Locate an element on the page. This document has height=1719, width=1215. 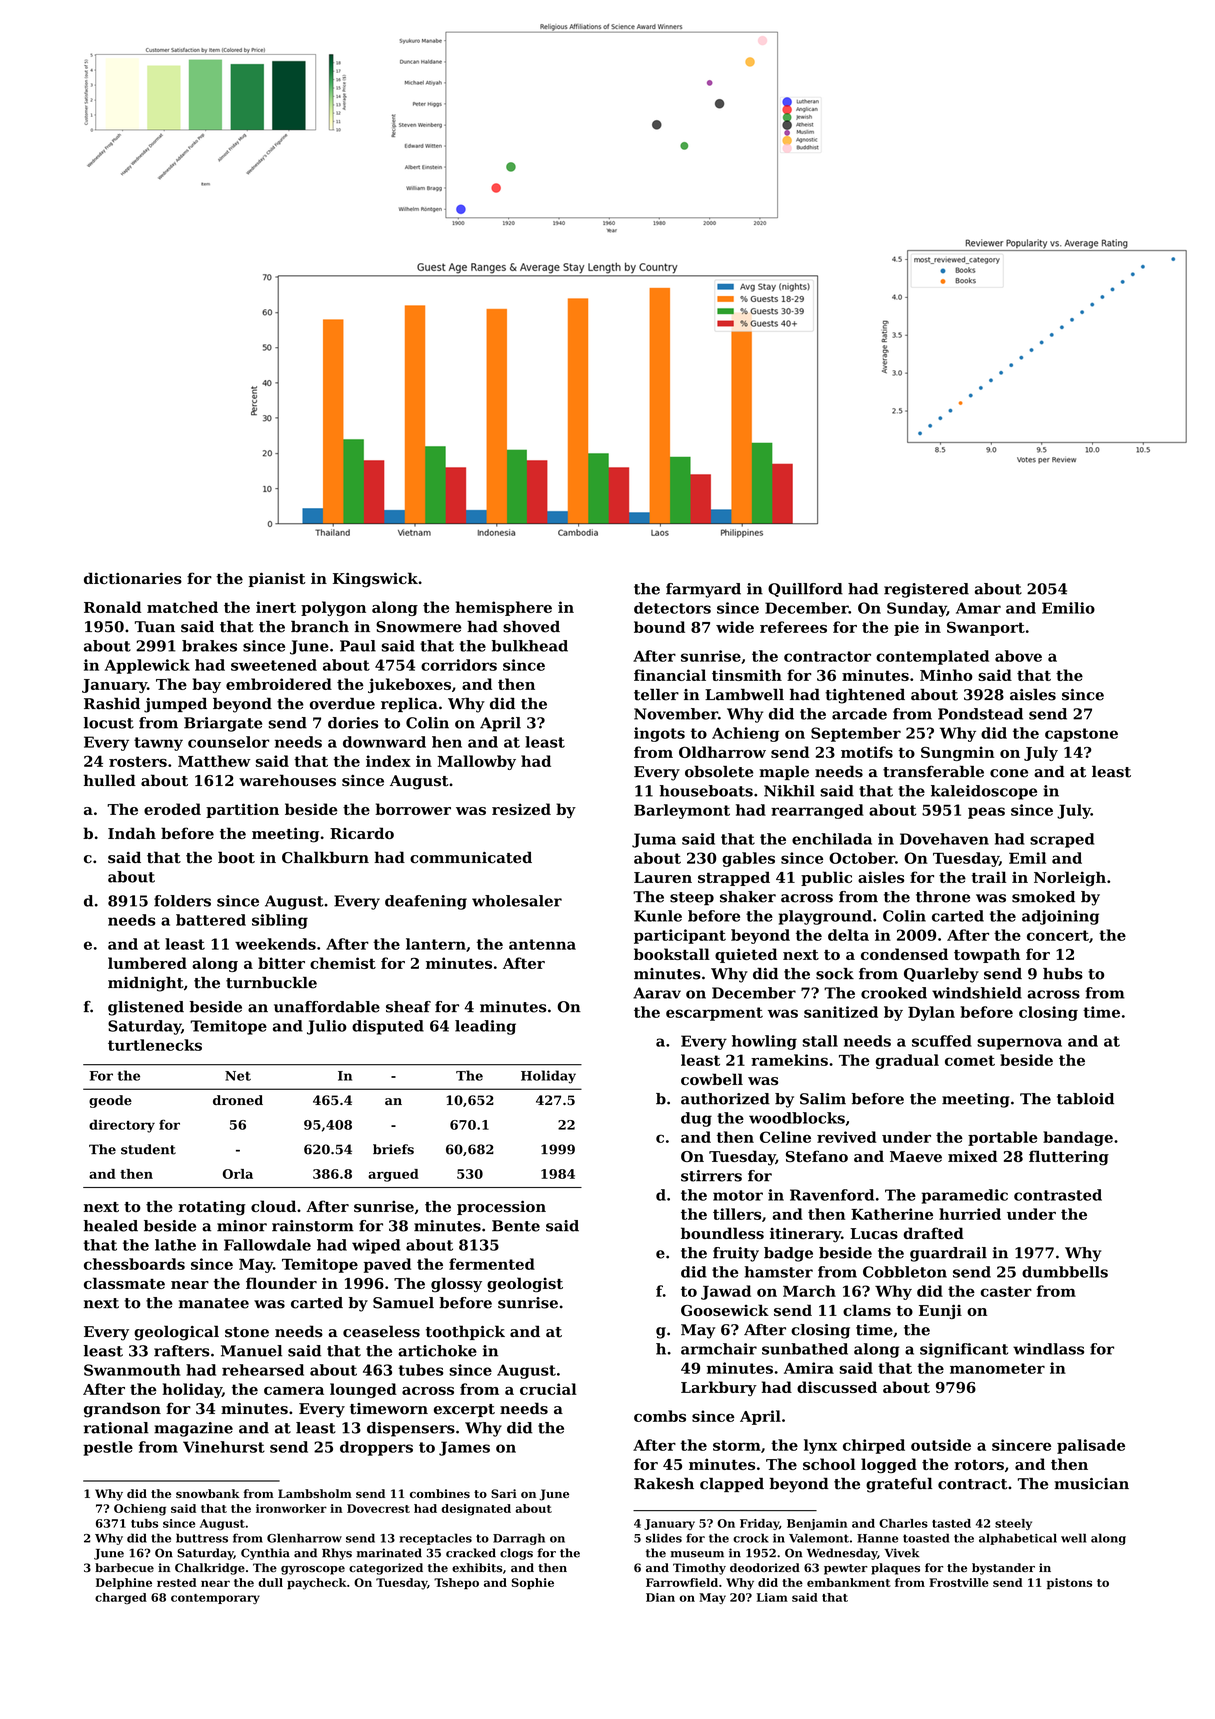
wide is located at coordinates (735, 627).
